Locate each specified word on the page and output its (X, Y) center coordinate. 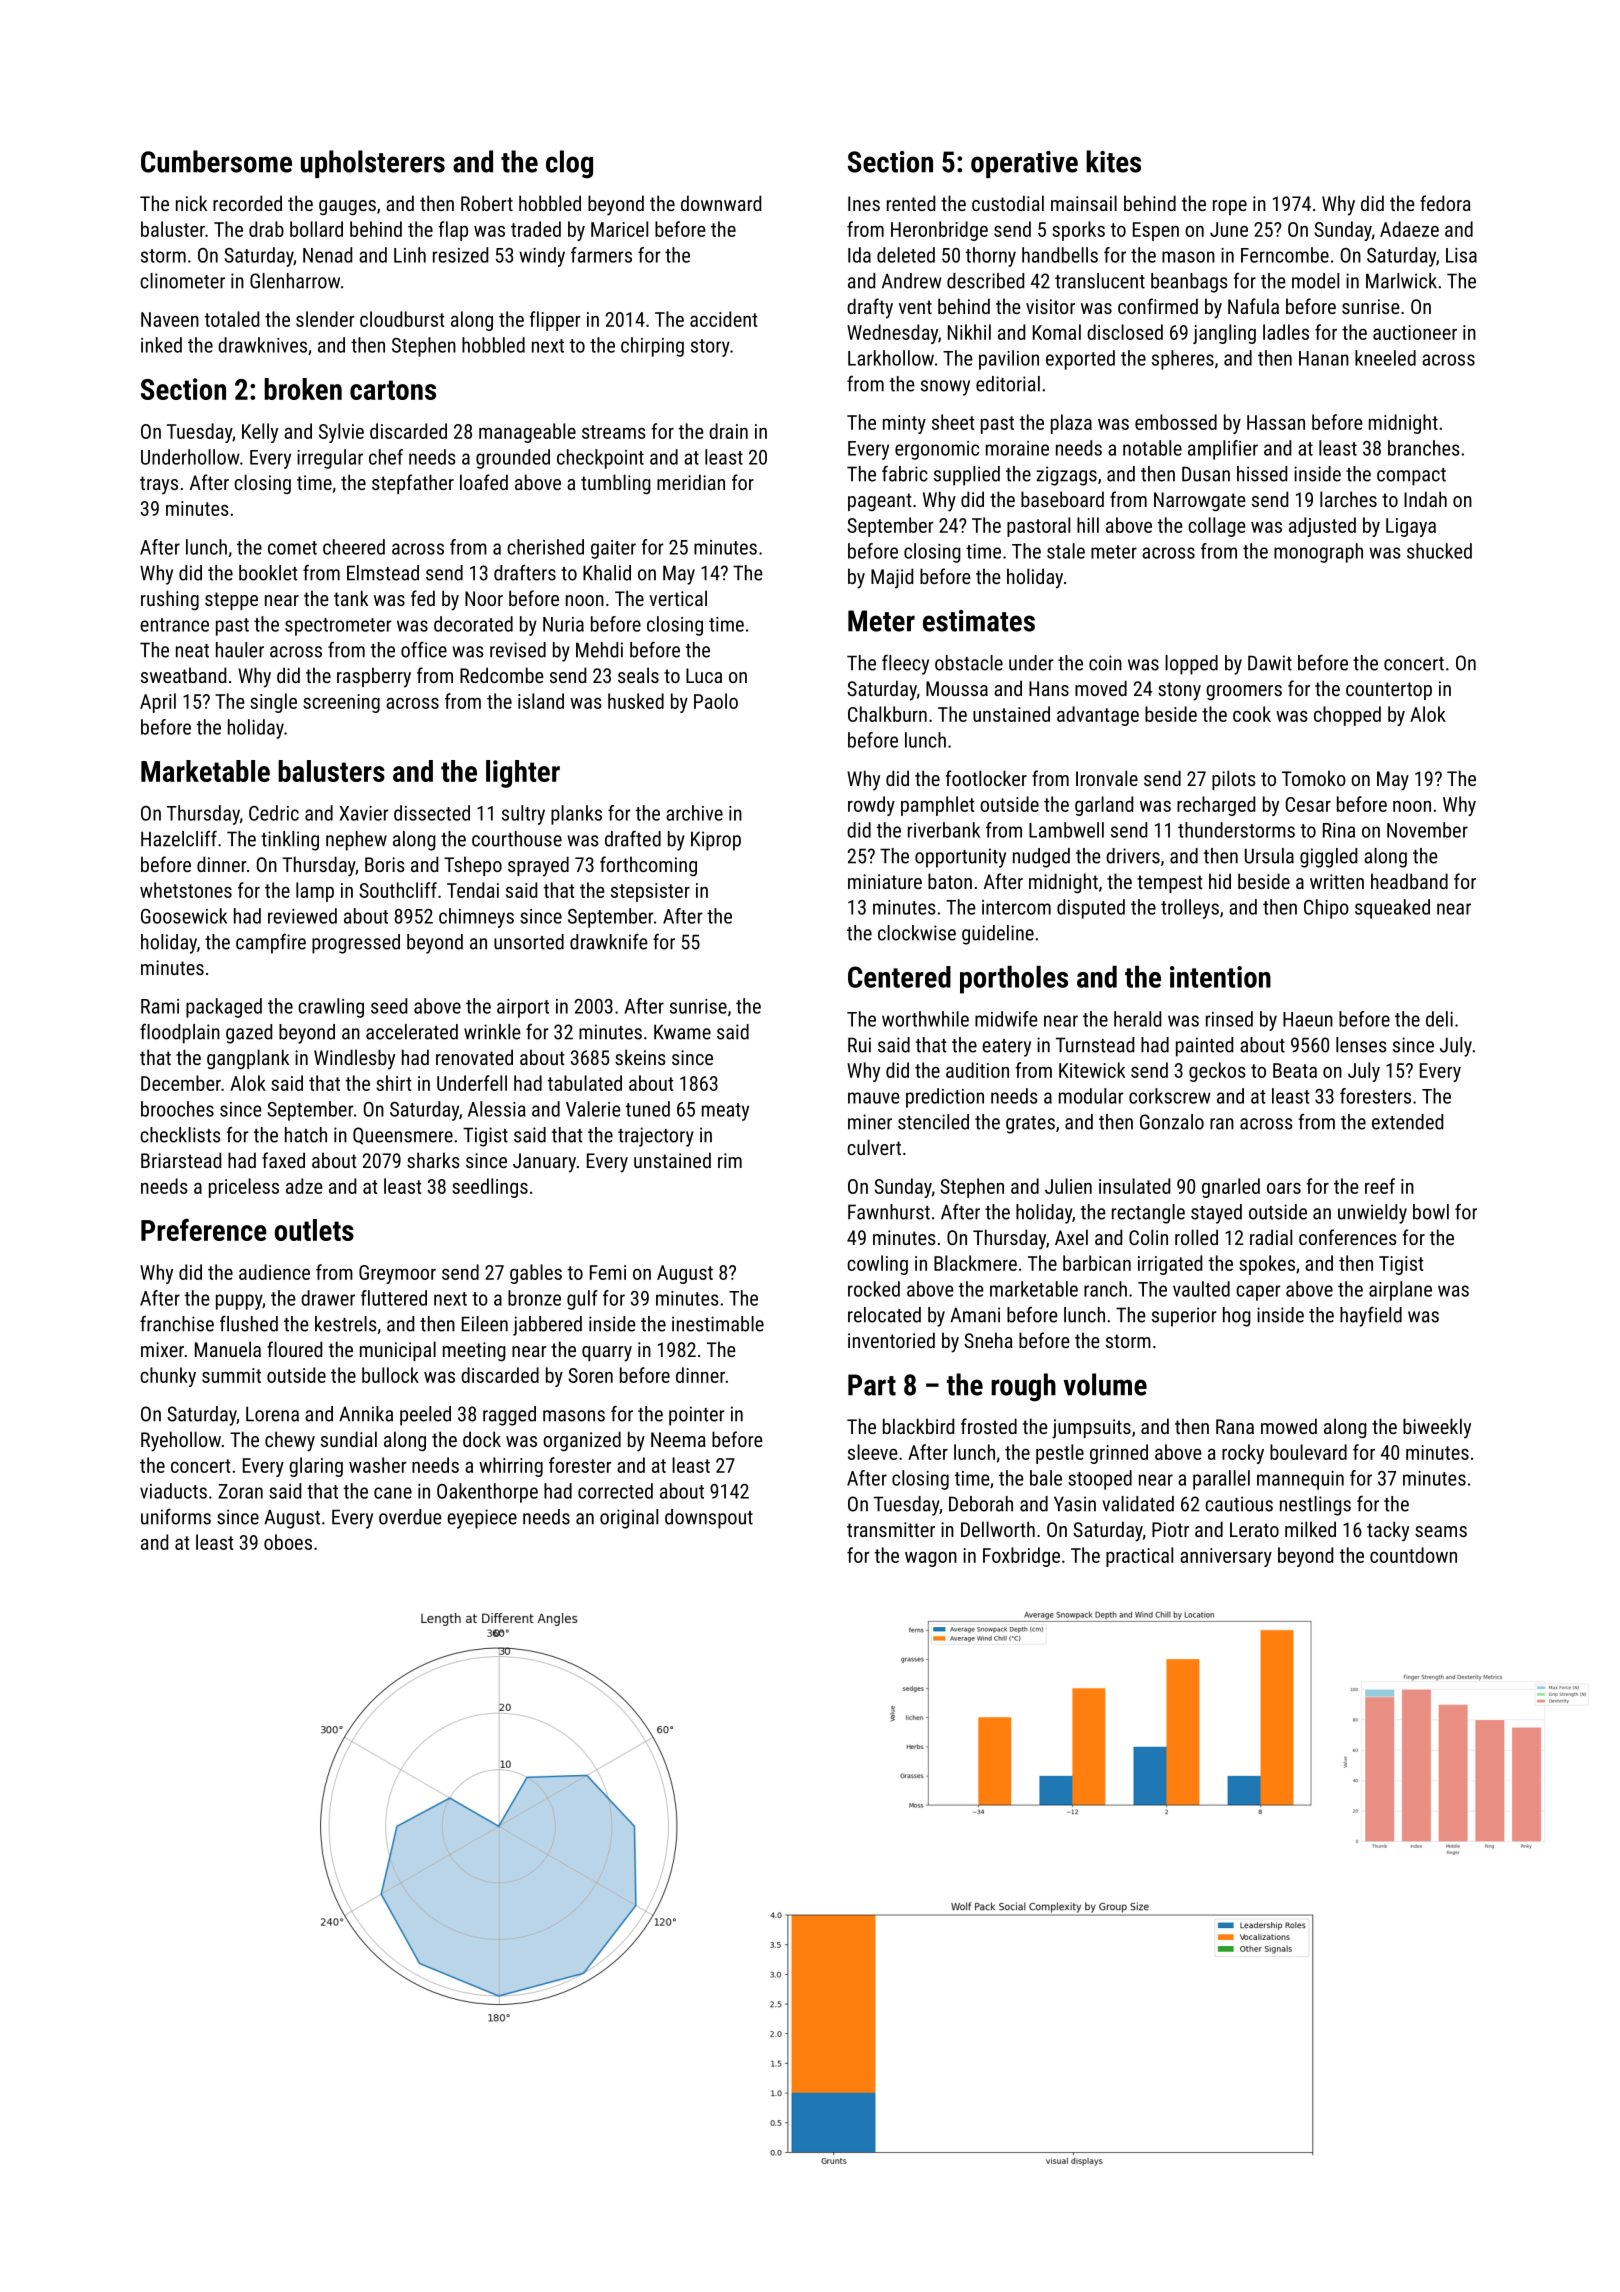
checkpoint (600, 459)
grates (1030, 1125)
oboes (288, 1542)
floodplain (180, 1034)
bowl (1431, 1212)
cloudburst (402, 319)
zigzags (1066, 476)
